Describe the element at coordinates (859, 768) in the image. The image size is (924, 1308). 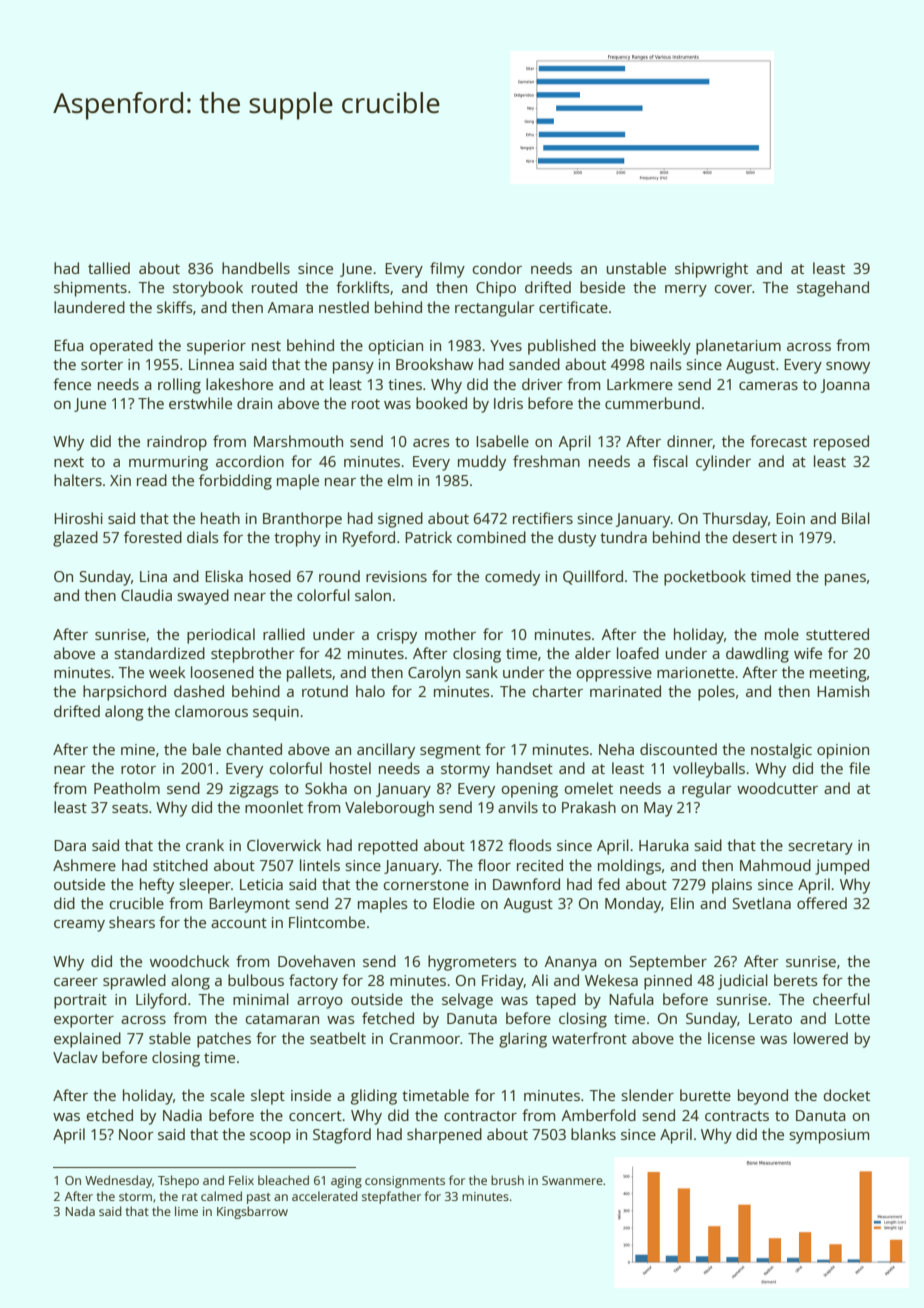
I see `file` at that location.
